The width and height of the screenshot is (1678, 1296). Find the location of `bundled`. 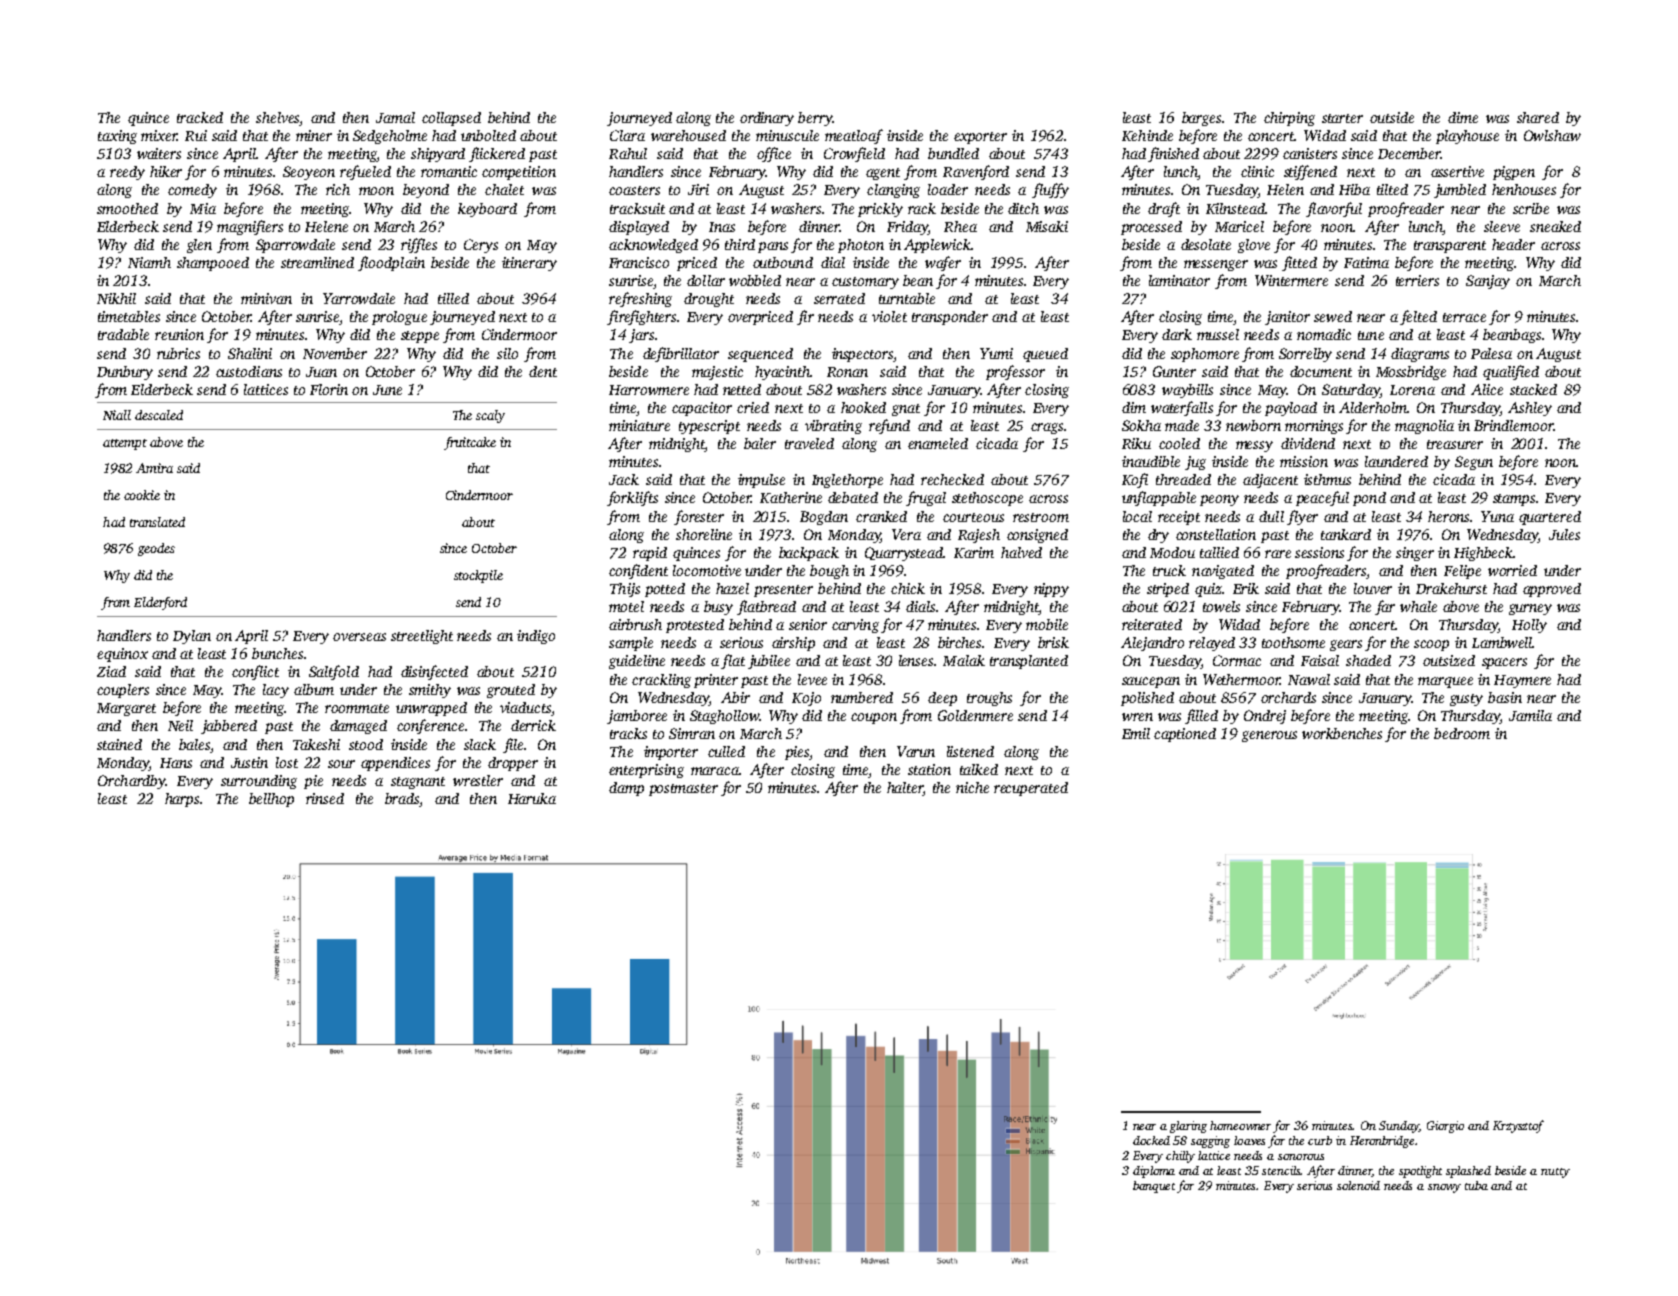

bundled is located at coordinates (953, 153).
